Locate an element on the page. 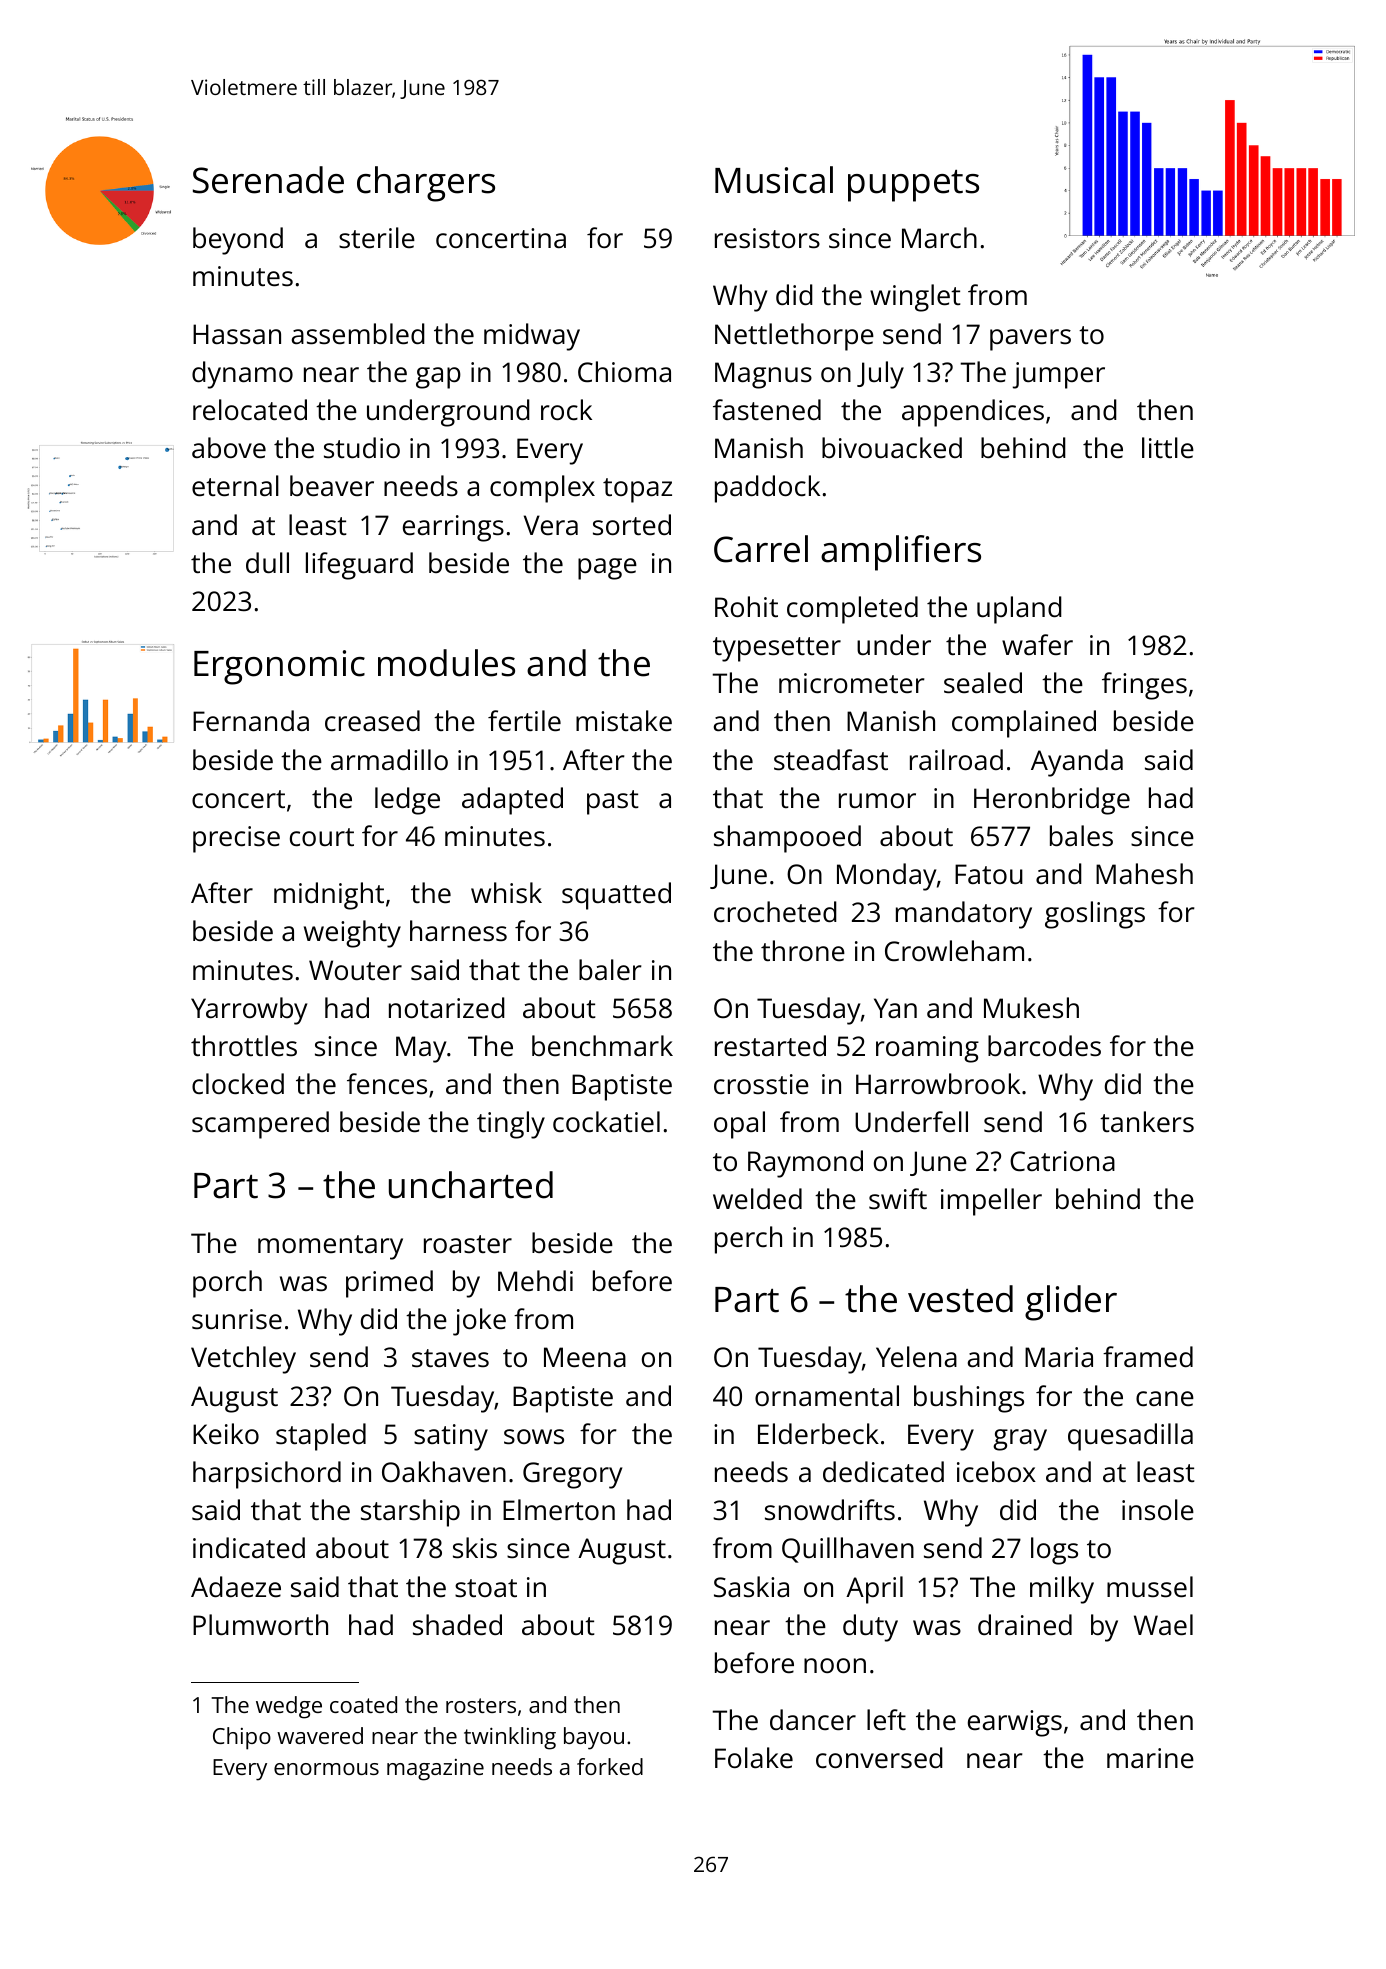 The height and width of the image is (1969, 1386). Serenade is located at coordinates (268, 180).
